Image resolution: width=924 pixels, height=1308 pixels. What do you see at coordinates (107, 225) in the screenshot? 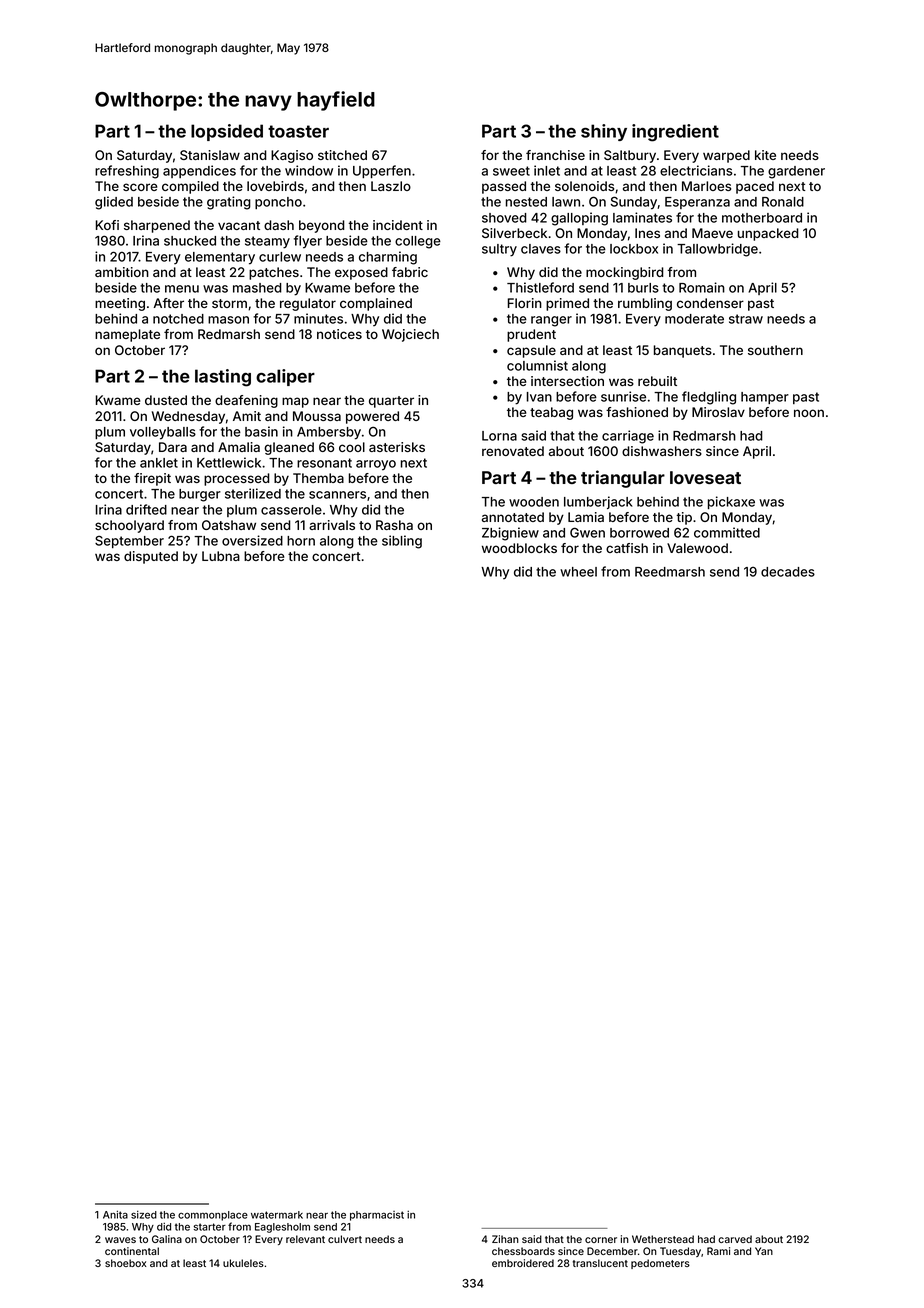
I see `Kofi` at bounding box center [107, 225].
